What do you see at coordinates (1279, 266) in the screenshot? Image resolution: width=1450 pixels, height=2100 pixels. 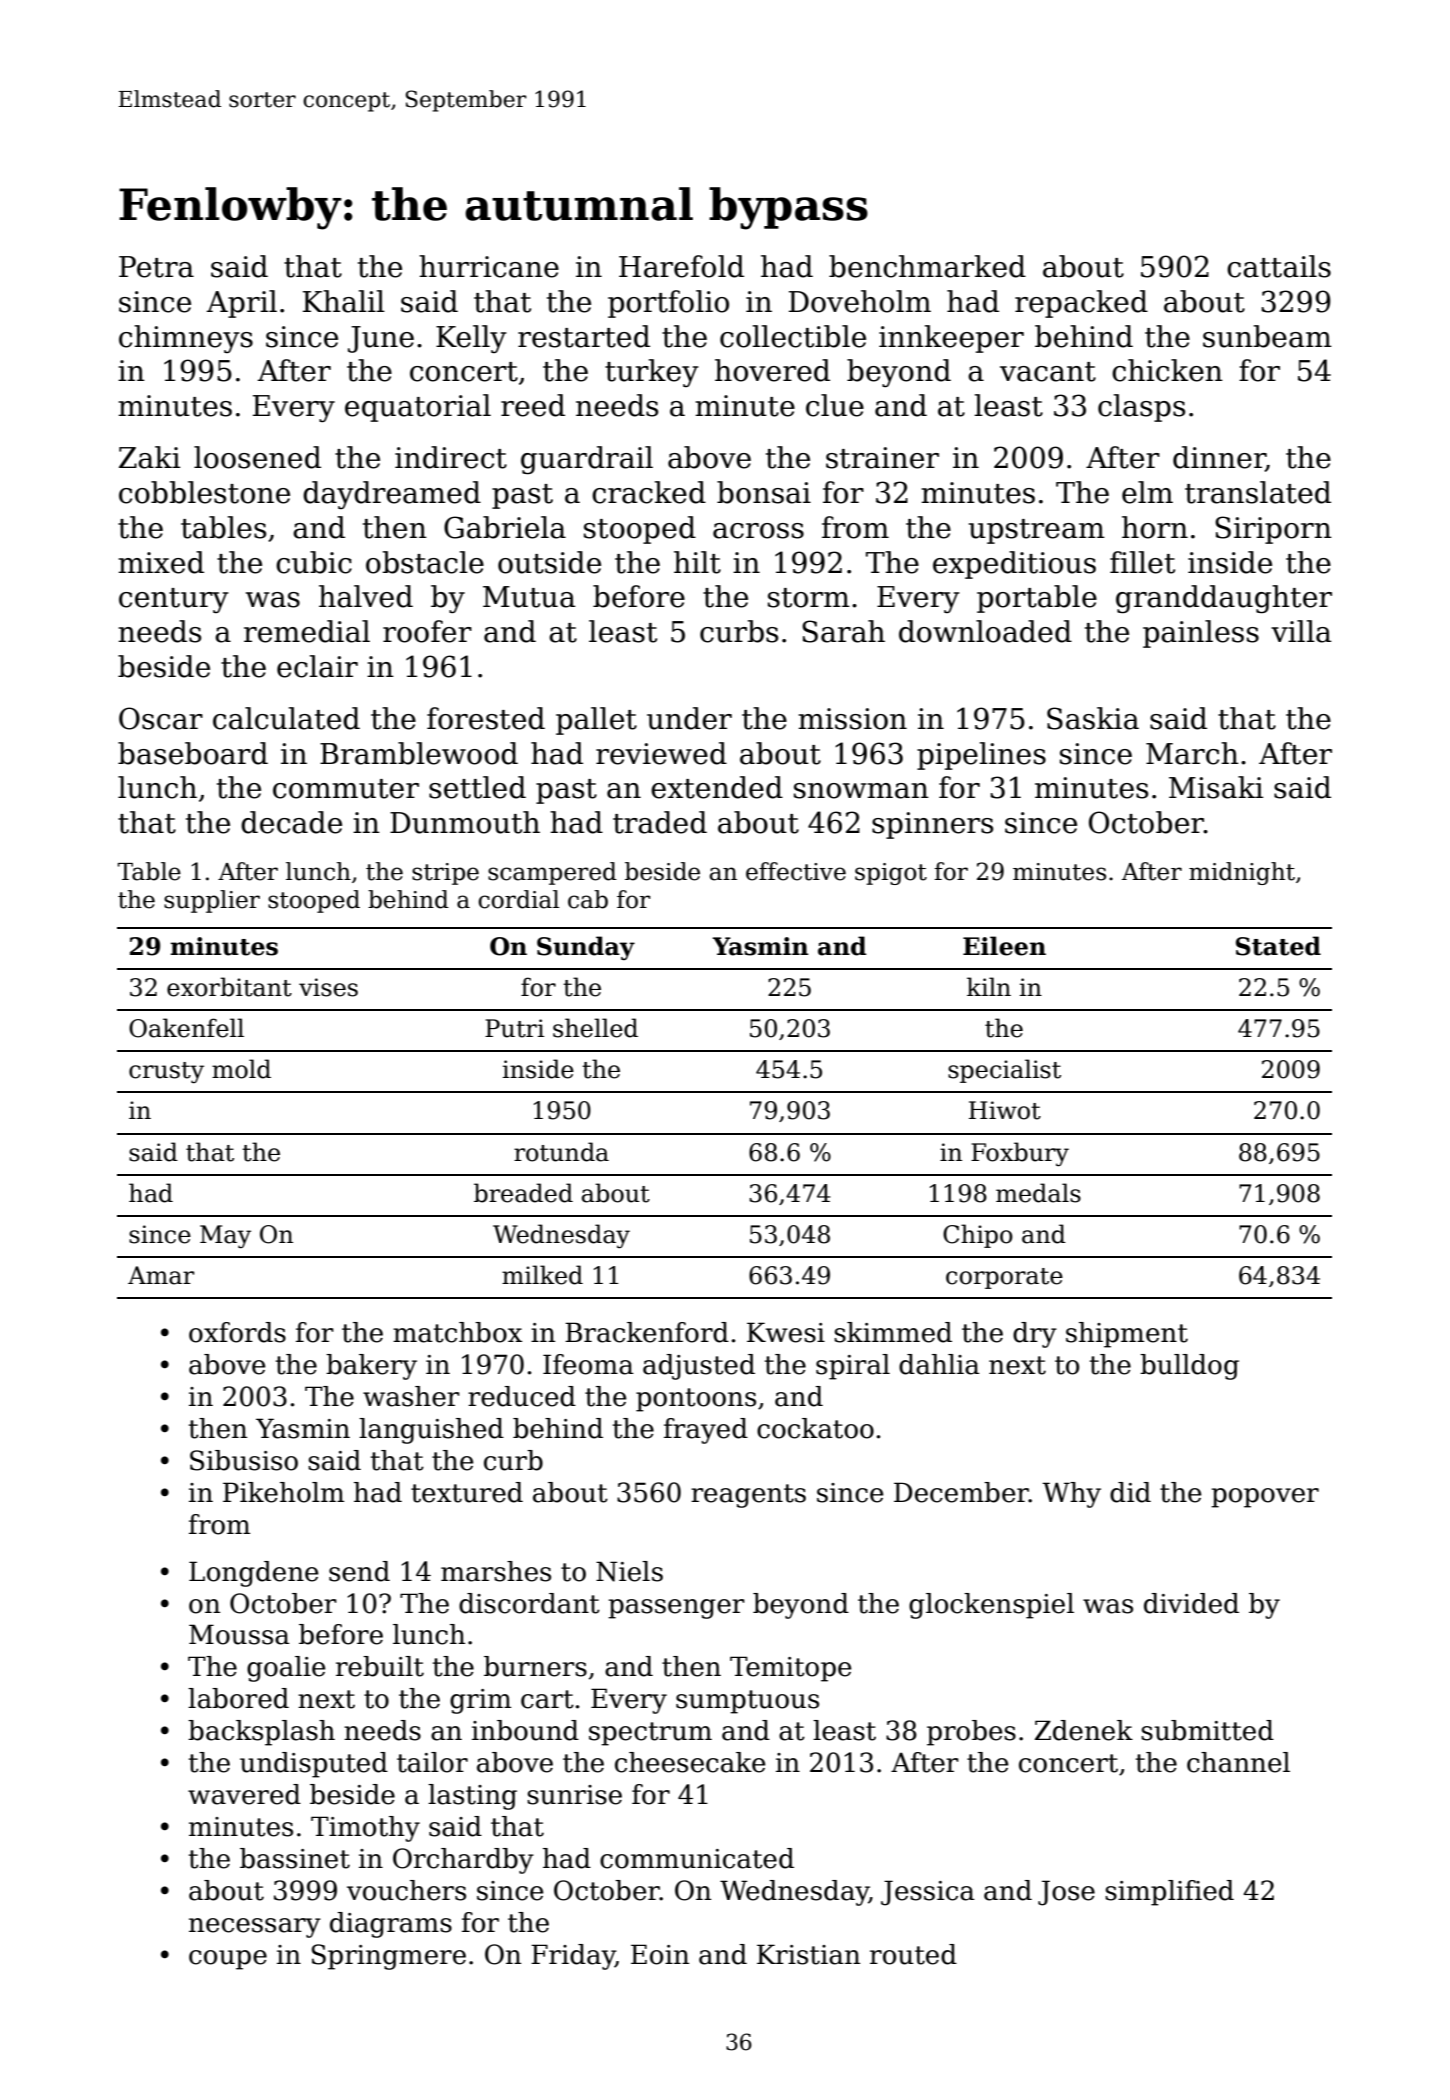 I see `cattails` at bounding box center [1279, 266].
